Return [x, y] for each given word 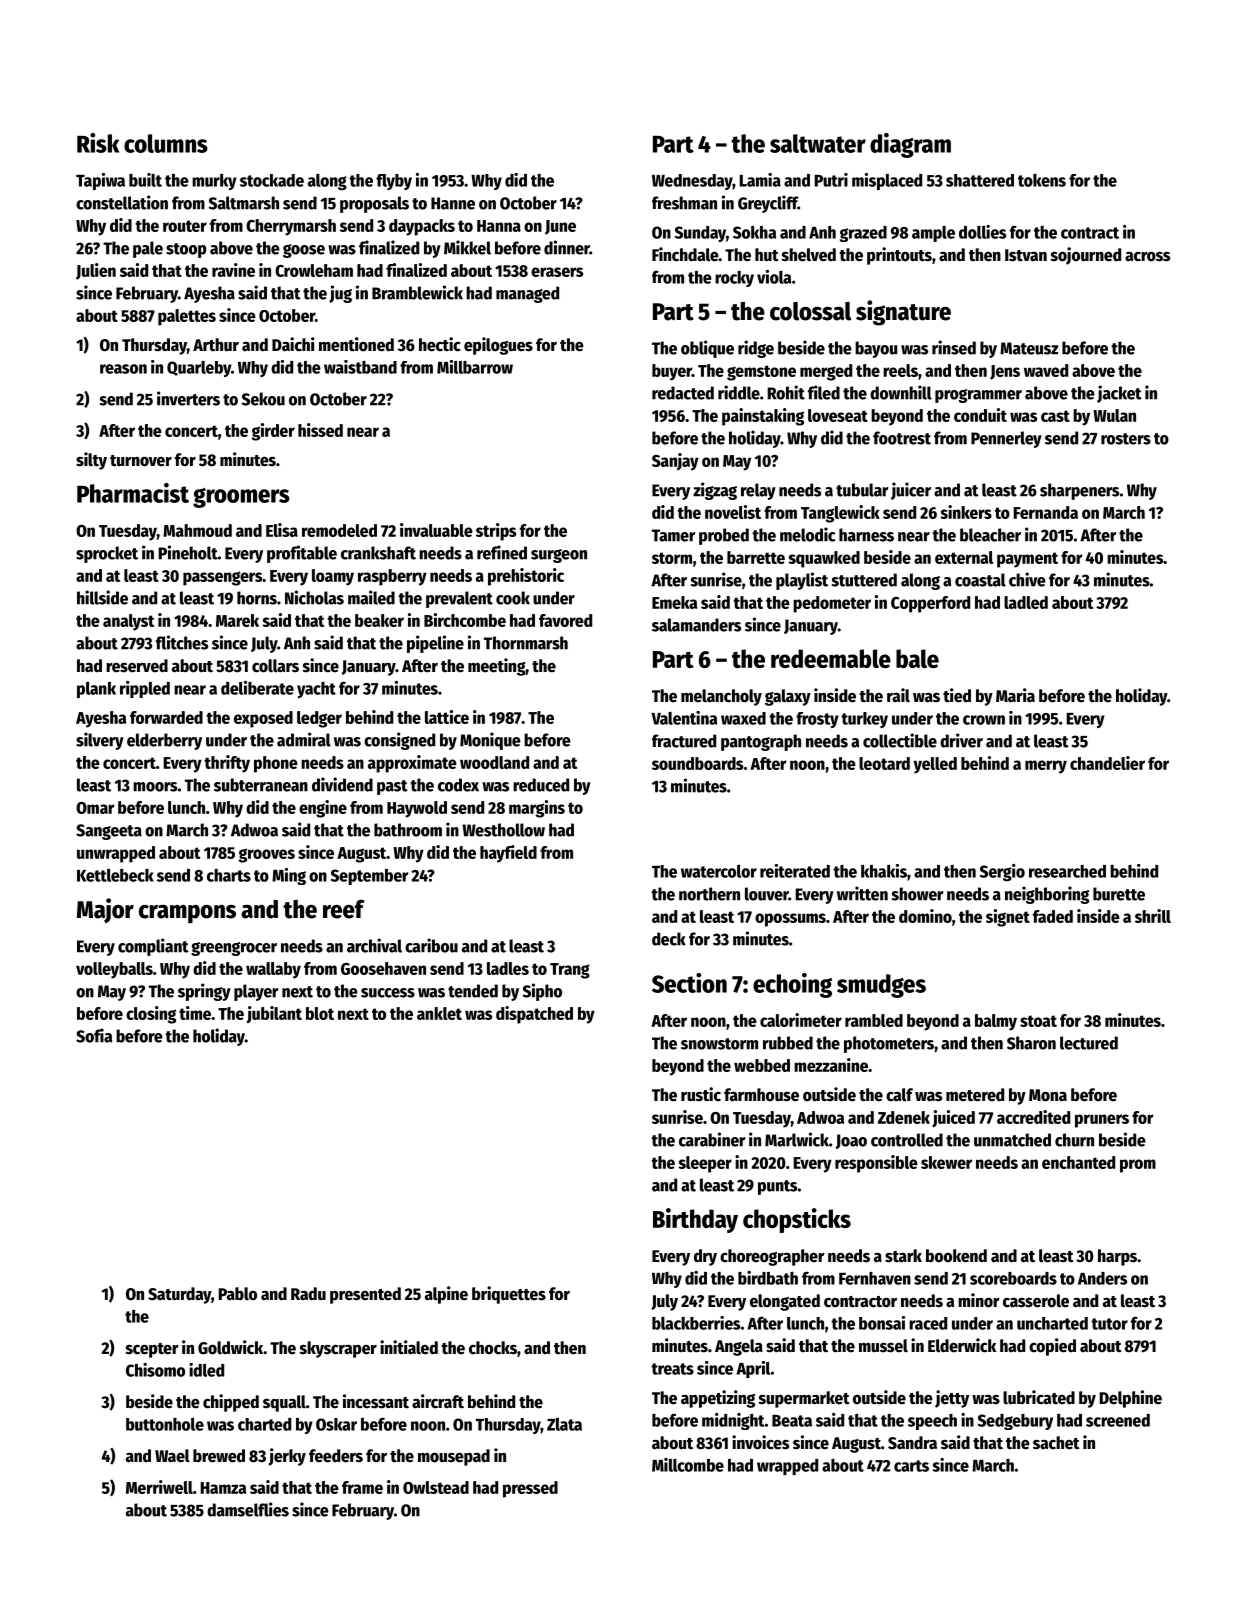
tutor [1109, 1324]
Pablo [237, 1294]
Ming [289, 876]
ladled [1026, 602]
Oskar [336, 1424]
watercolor [719, 871]
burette [1119, 894]
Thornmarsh [526, 643]
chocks [493, 1348]
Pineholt [188, 552]
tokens [1042, 180]
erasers [557, 272]
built [145, 180]
